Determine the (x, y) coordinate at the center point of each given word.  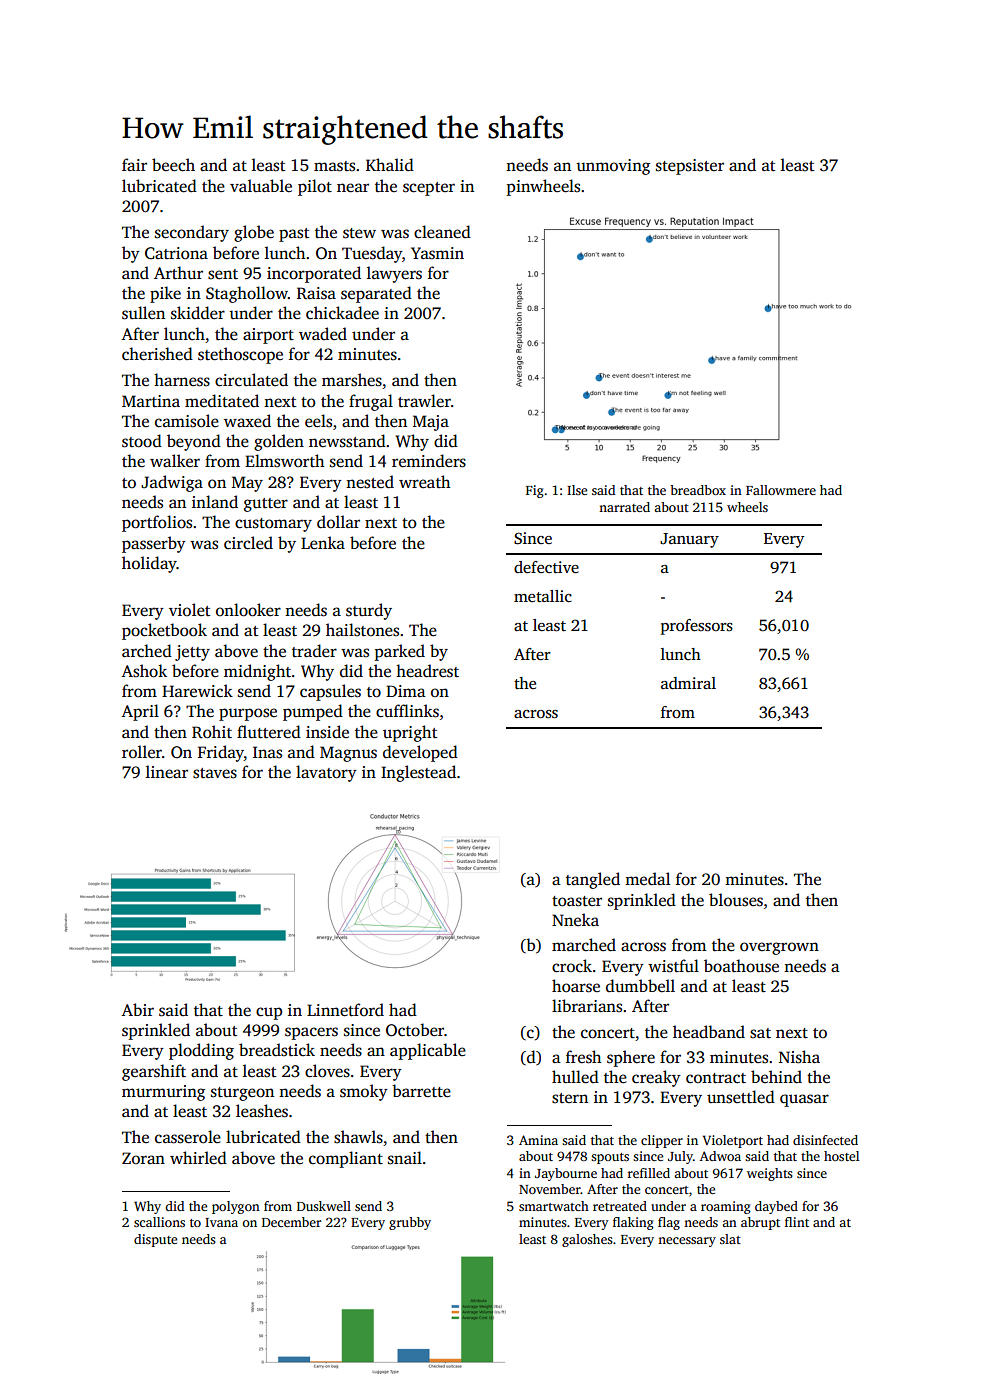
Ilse (577, 490)
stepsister (690, 167)
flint (797, 1222)
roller (142, 751)
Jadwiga (172, 483)
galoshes (587, 1240)
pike (165, 294)
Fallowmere (781, 490)
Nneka (575, 919)
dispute (155, 1240)
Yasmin (437, 253)
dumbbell (640, 985)
